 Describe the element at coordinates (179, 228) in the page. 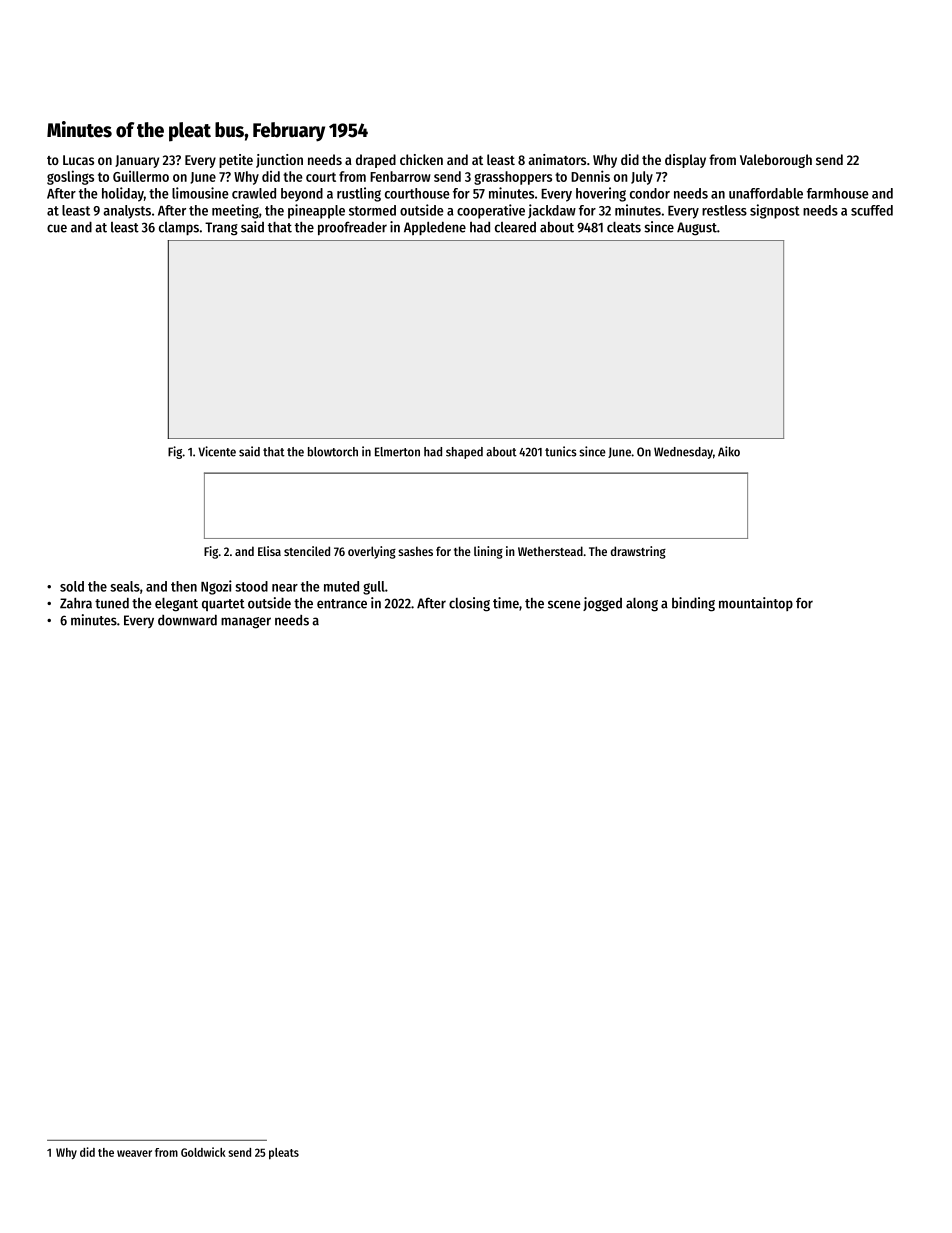

I see `clamps` at that location.
